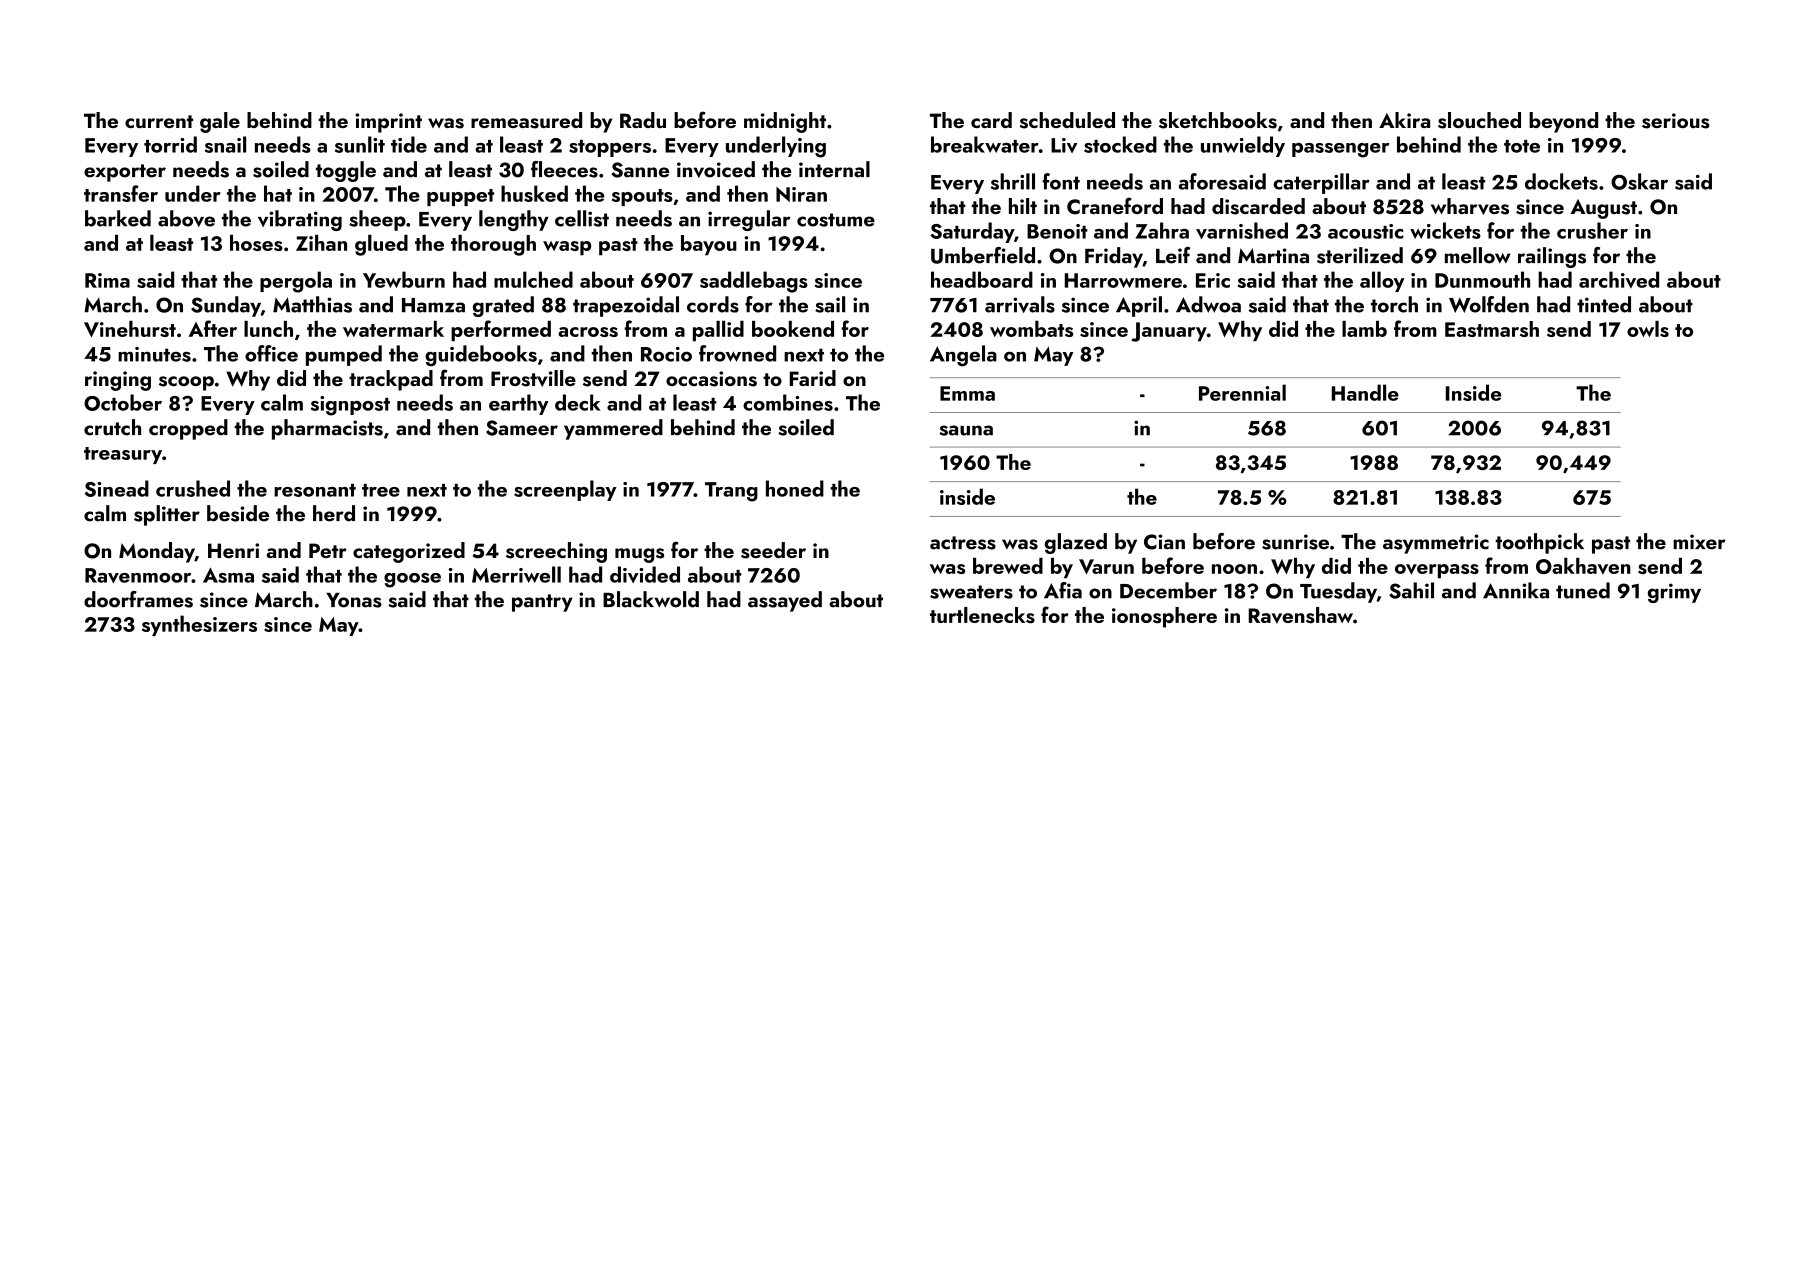 Image resolution: width=1815 pixels, height=1283 pixels. I want to click on turtlenecks, so click(982, 615).
